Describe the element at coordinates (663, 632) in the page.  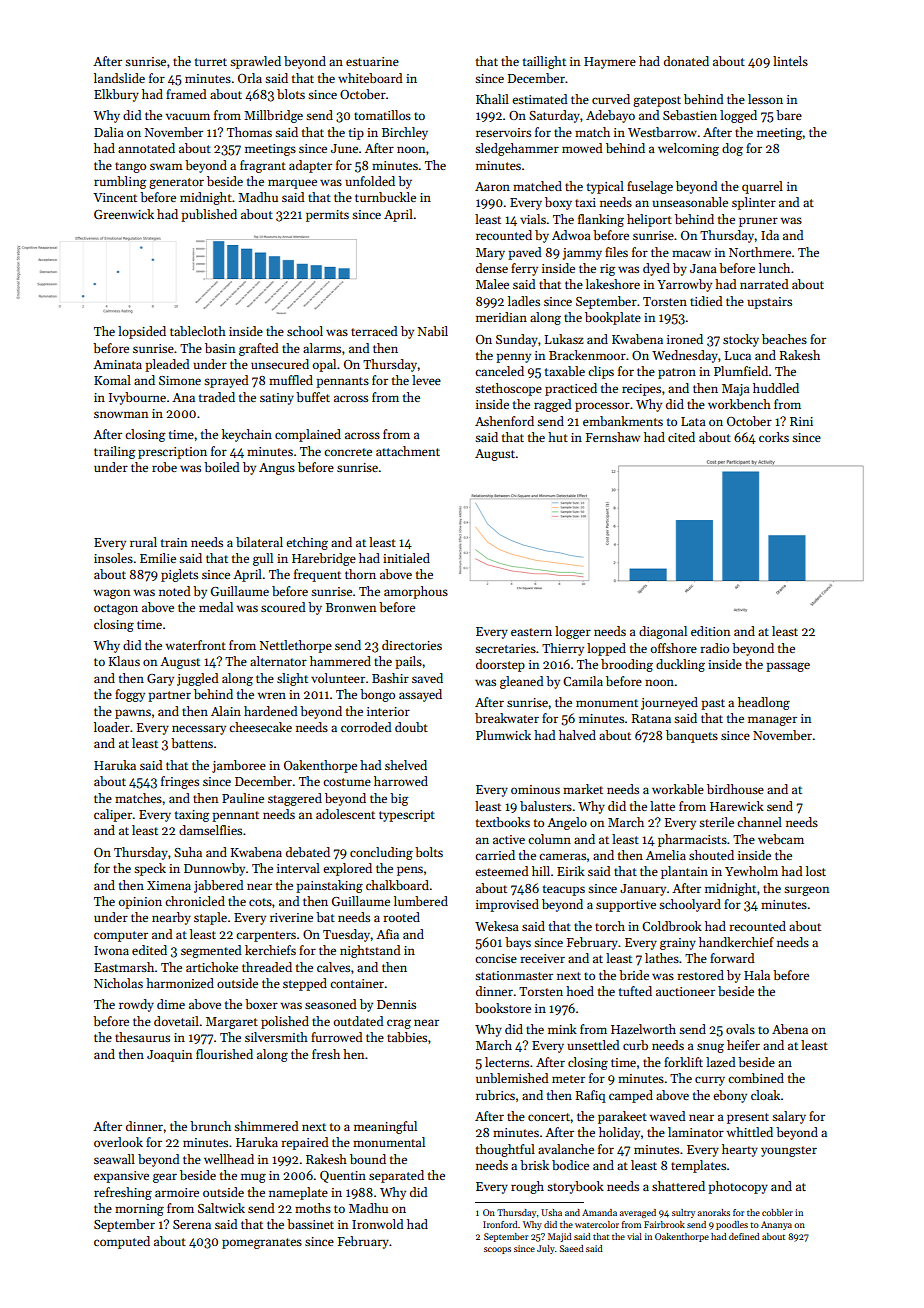
I see `diagonal` at that location.
